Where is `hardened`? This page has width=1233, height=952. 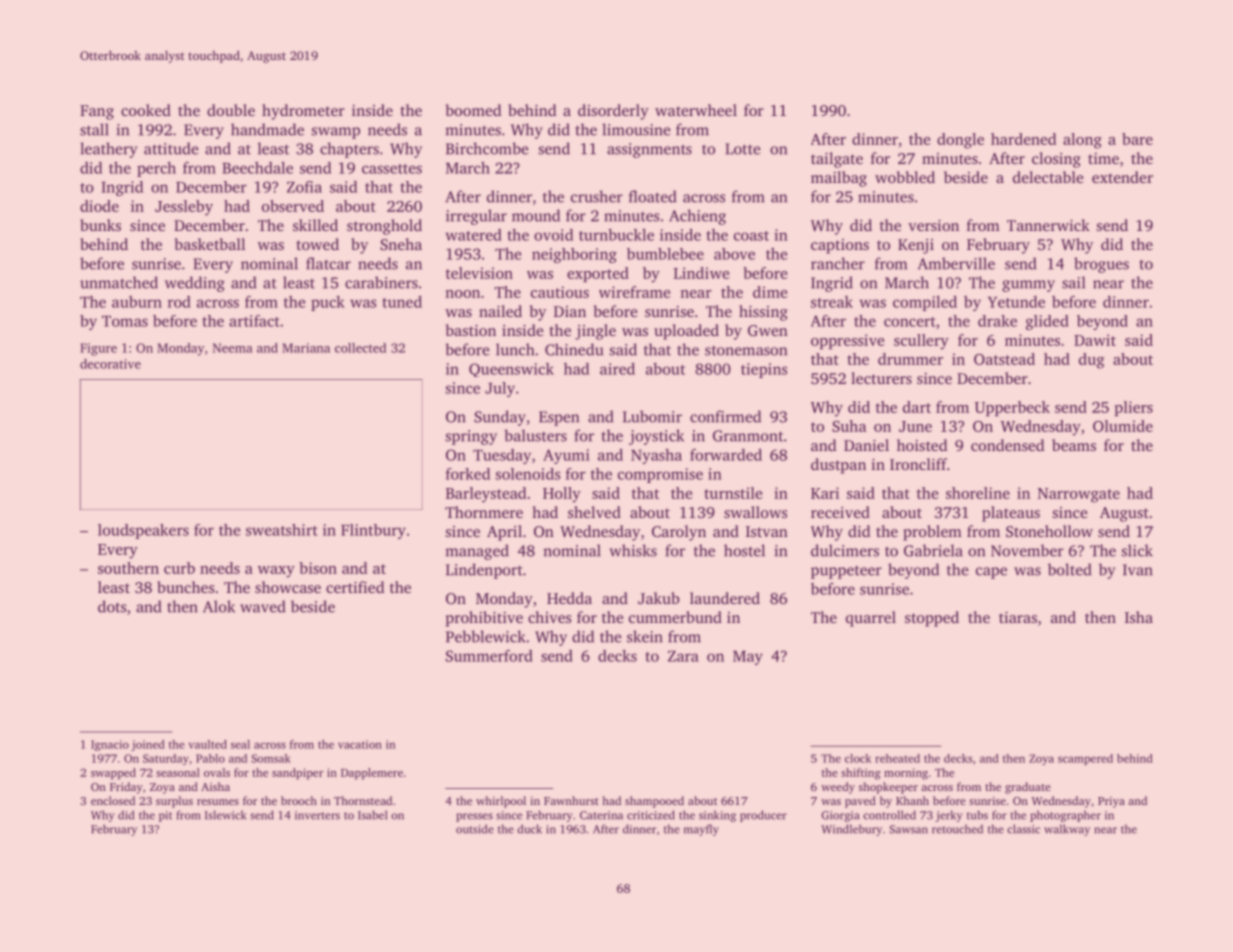 hardened is located at coordinates (1023, 139).
